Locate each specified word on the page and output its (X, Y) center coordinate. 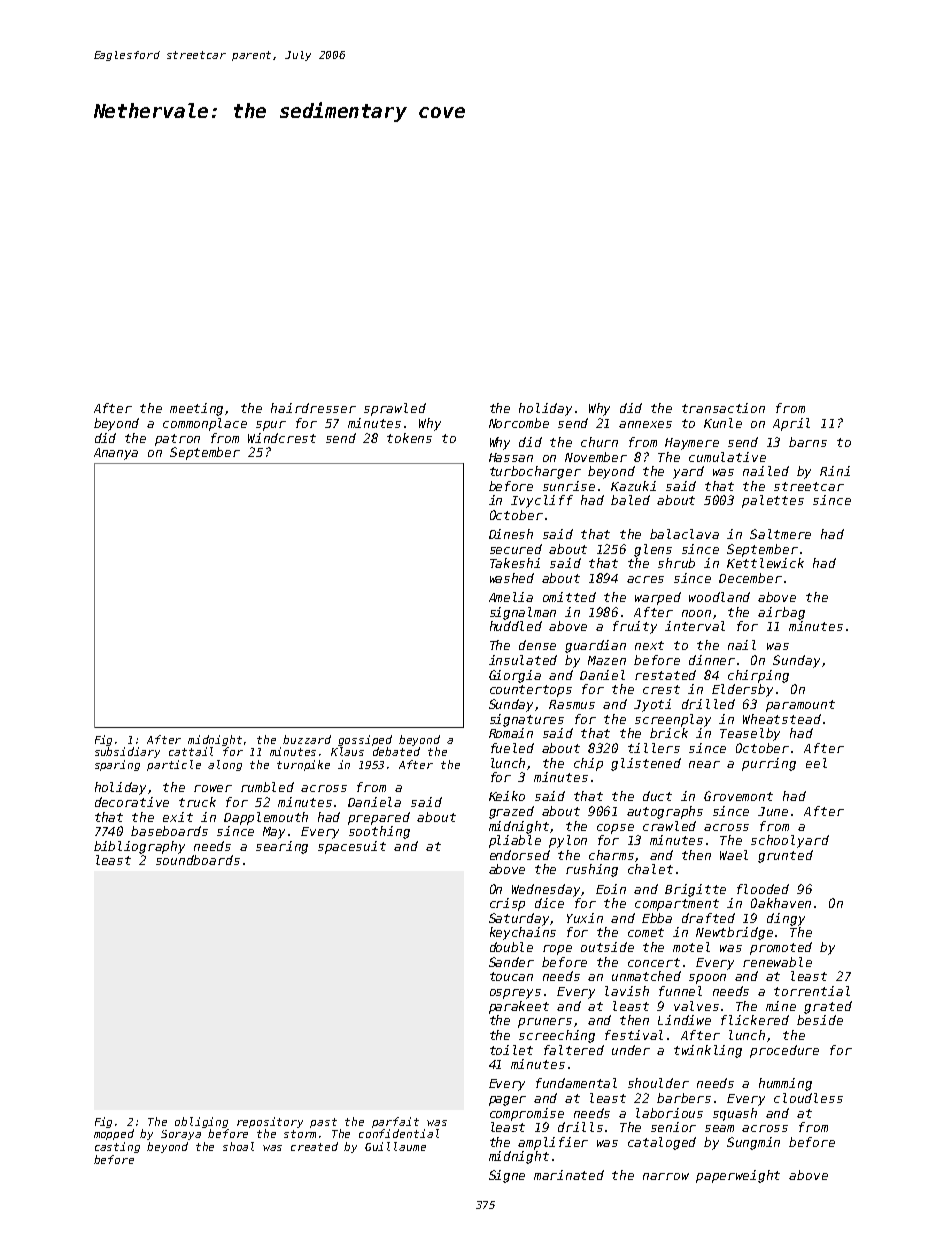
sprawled (395, 409)
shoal (238, 1146)
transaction (723, 408)
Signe (507, 1176)
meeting (196, 409)
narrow (666, 1176)
